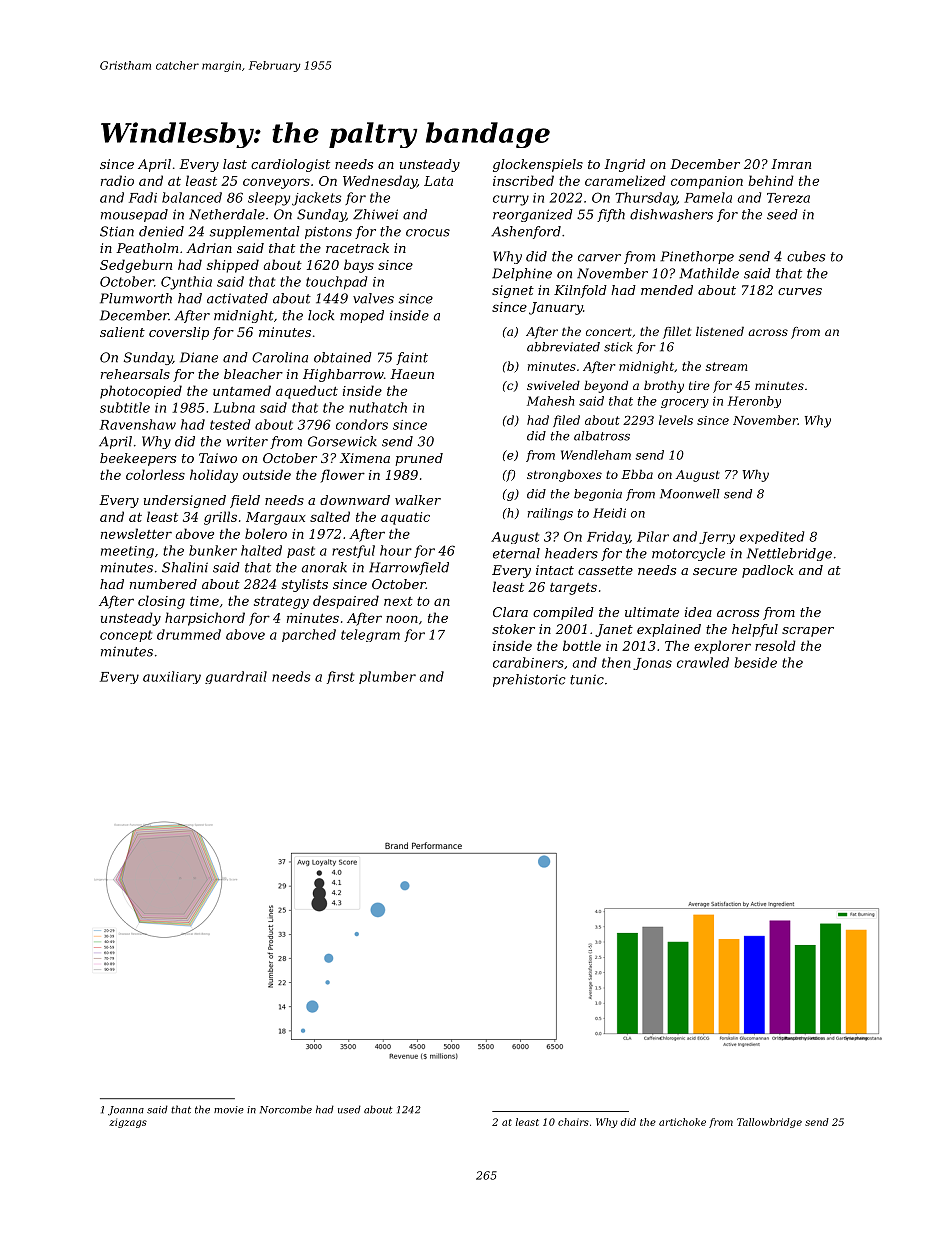 Image resolution: width=952 pixels, height=1233 pixels. Describe the element at coordinates (573, 1122) in the page. I see `chairs` at that location.
